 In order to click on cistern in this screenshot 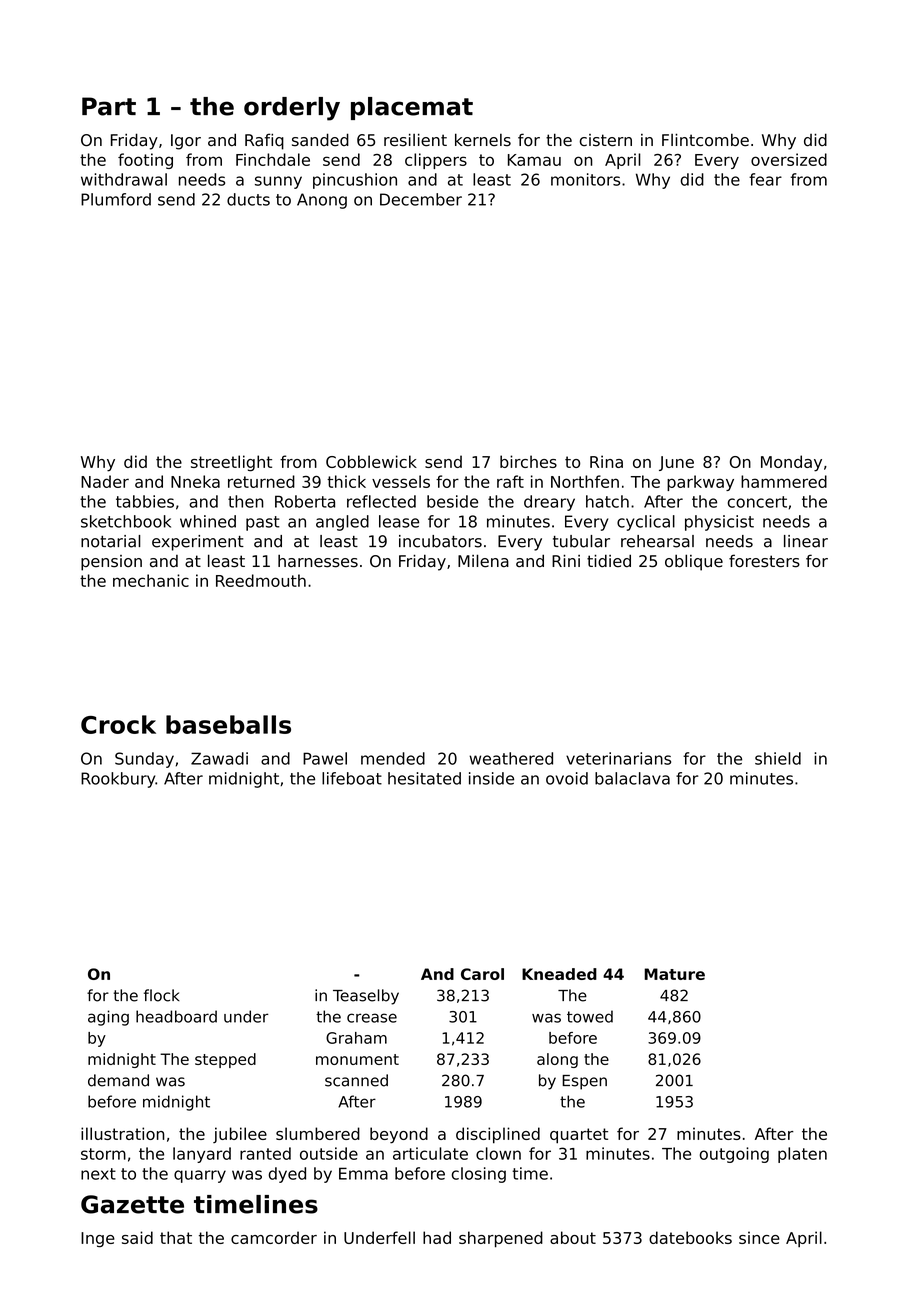, I will do `click(605, 140)`.
